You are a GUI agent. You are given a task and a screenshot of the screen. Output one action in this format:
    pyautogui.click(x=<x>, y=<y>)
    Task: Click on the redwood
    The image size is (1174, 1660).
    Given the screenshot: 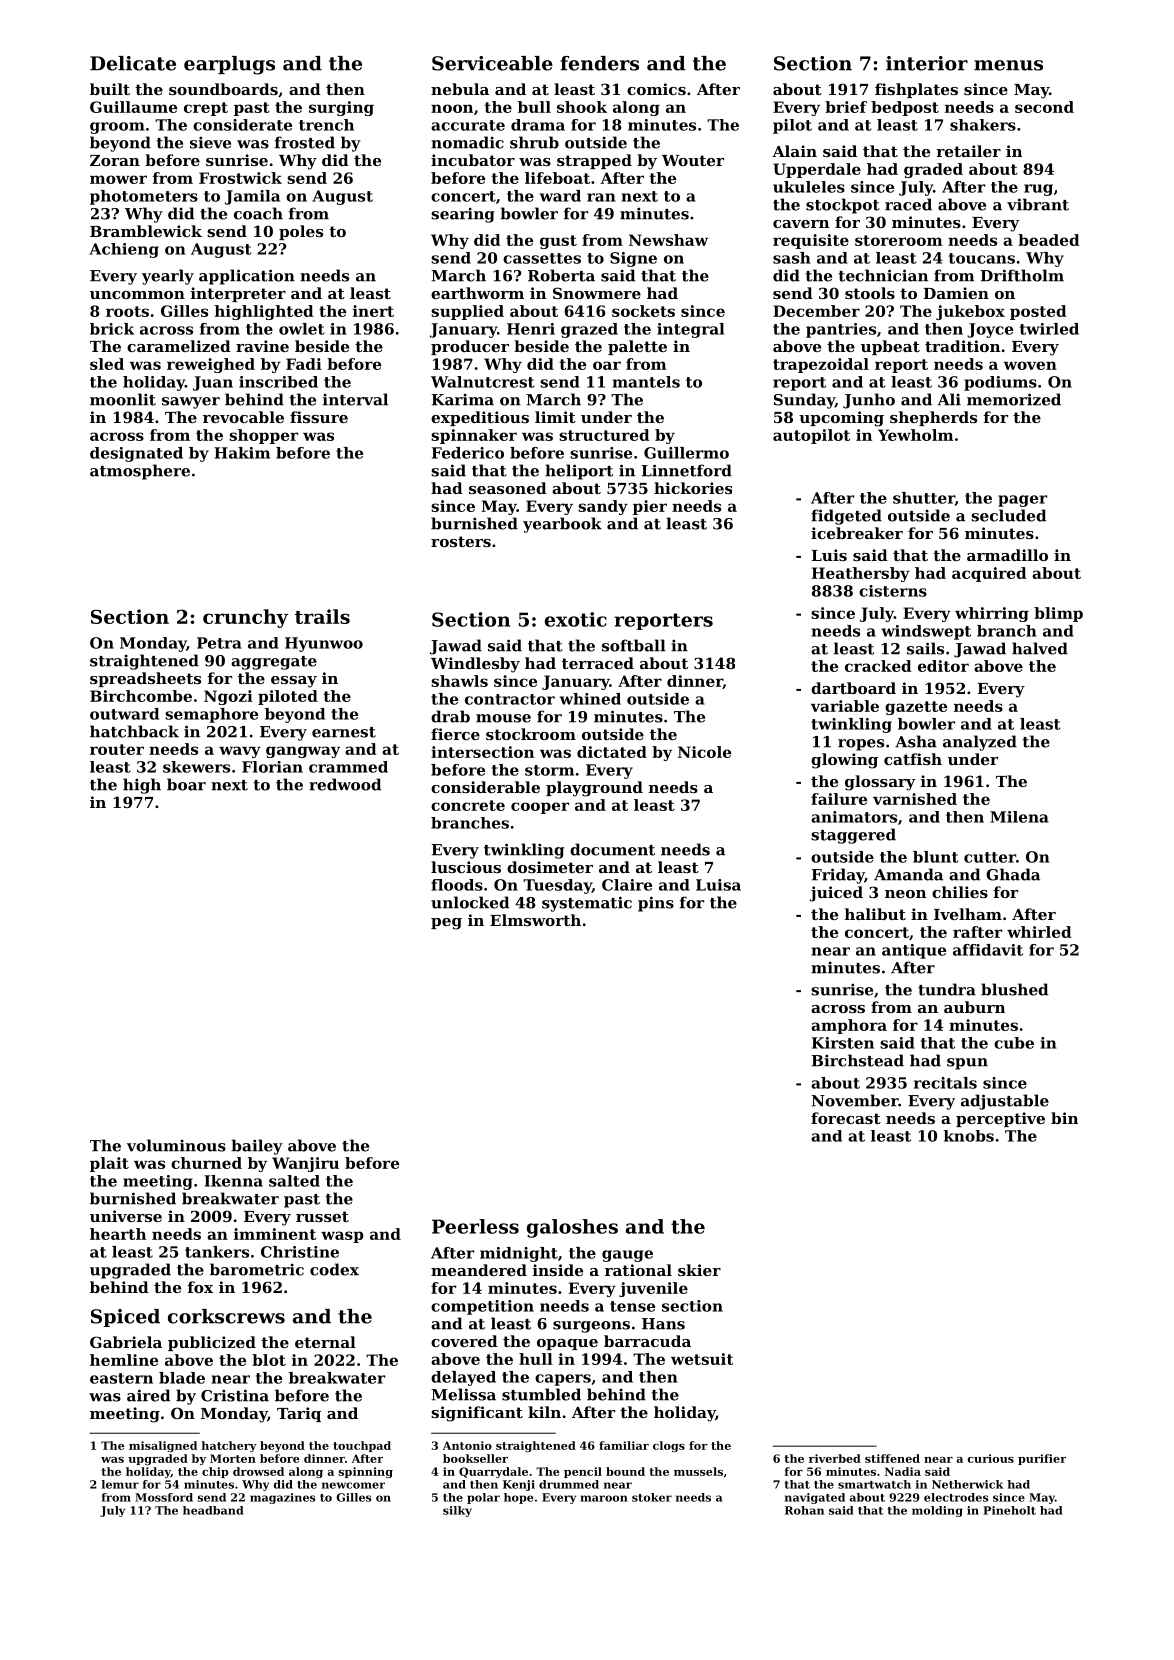 What is the action you would take?
    pyautogui.click(x=345, y=784)
